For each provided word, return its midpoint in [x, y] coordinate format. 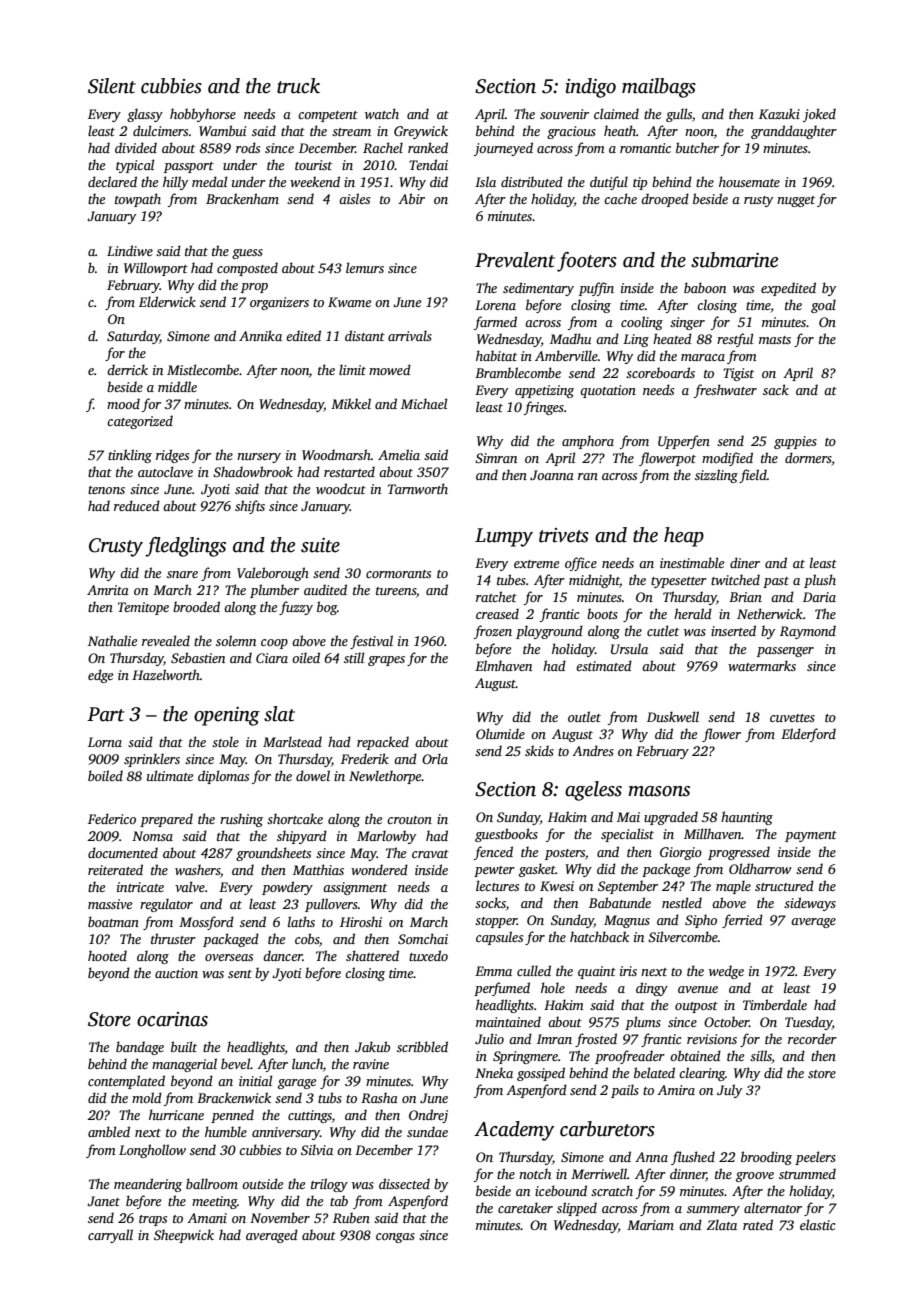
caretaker [525, 1207]
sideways [810, 904]
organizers [279, 303]
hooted [107, 955]
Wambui [222, 130]
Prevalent [515, 260]
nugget [796, 201]
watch [382, 113]
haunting [747, 818]
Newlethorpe [385, 777]
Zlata [722, 1224]
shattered [372, 955]
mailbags [659, 88]
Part [105, 714]
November [280, 1217]
